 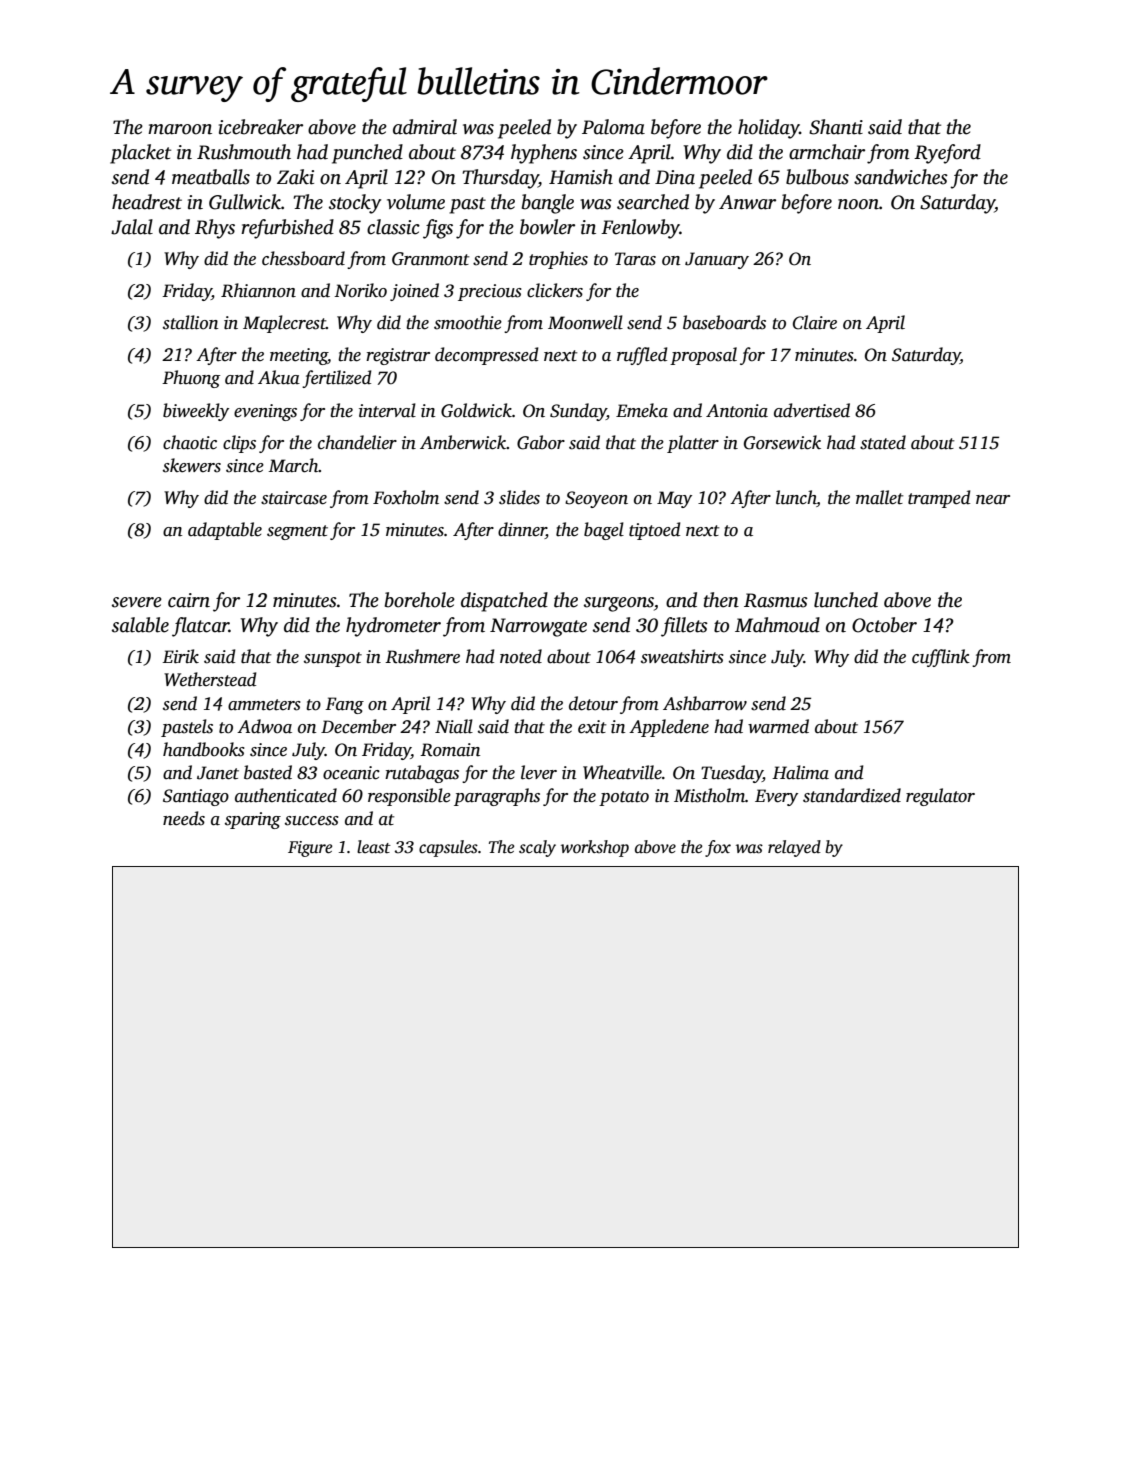 I want to click on relayed, so click(x=794, y=848).
